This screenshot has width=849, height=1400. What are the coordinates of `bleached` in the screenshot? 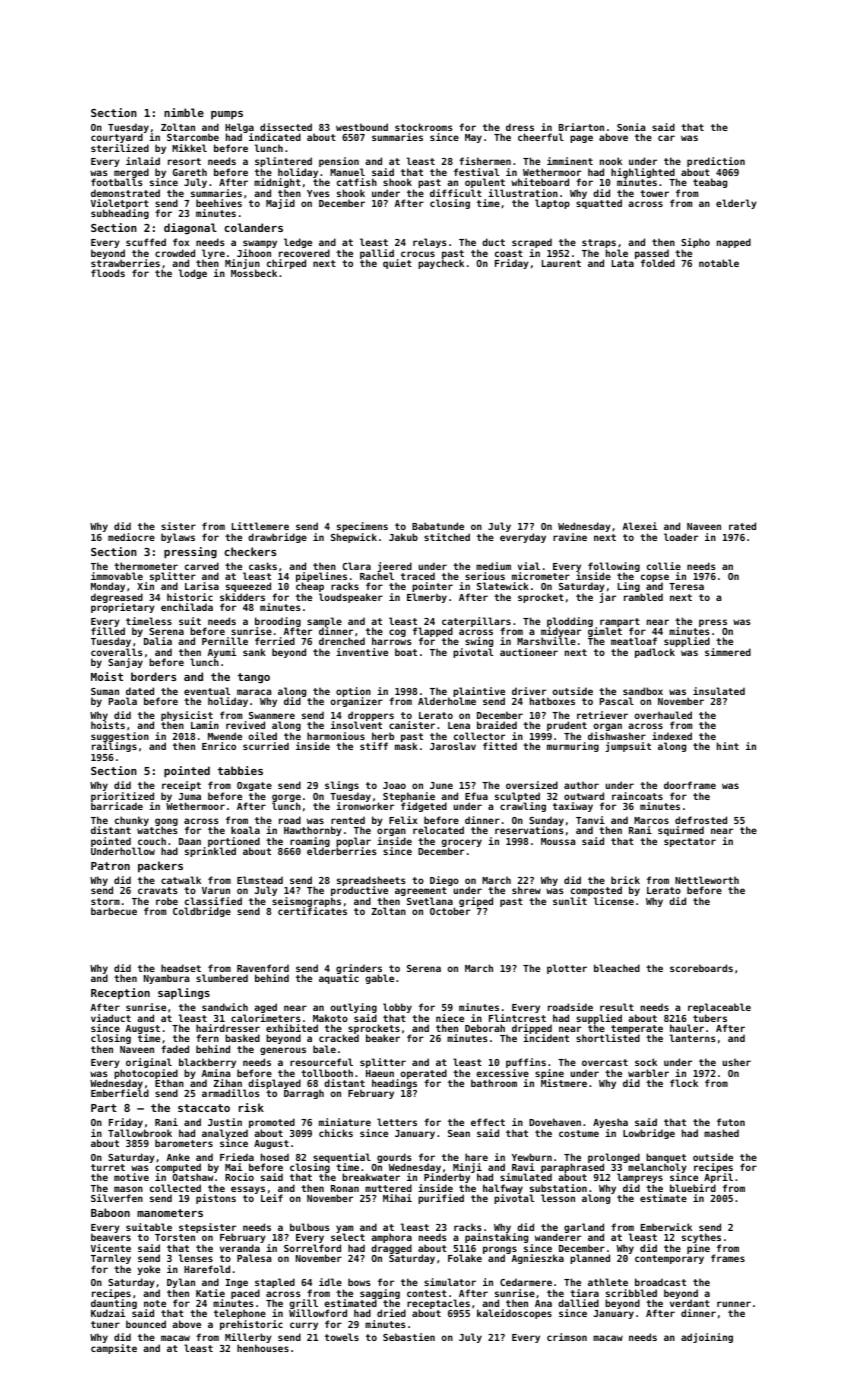 It's located at (617, 968).
